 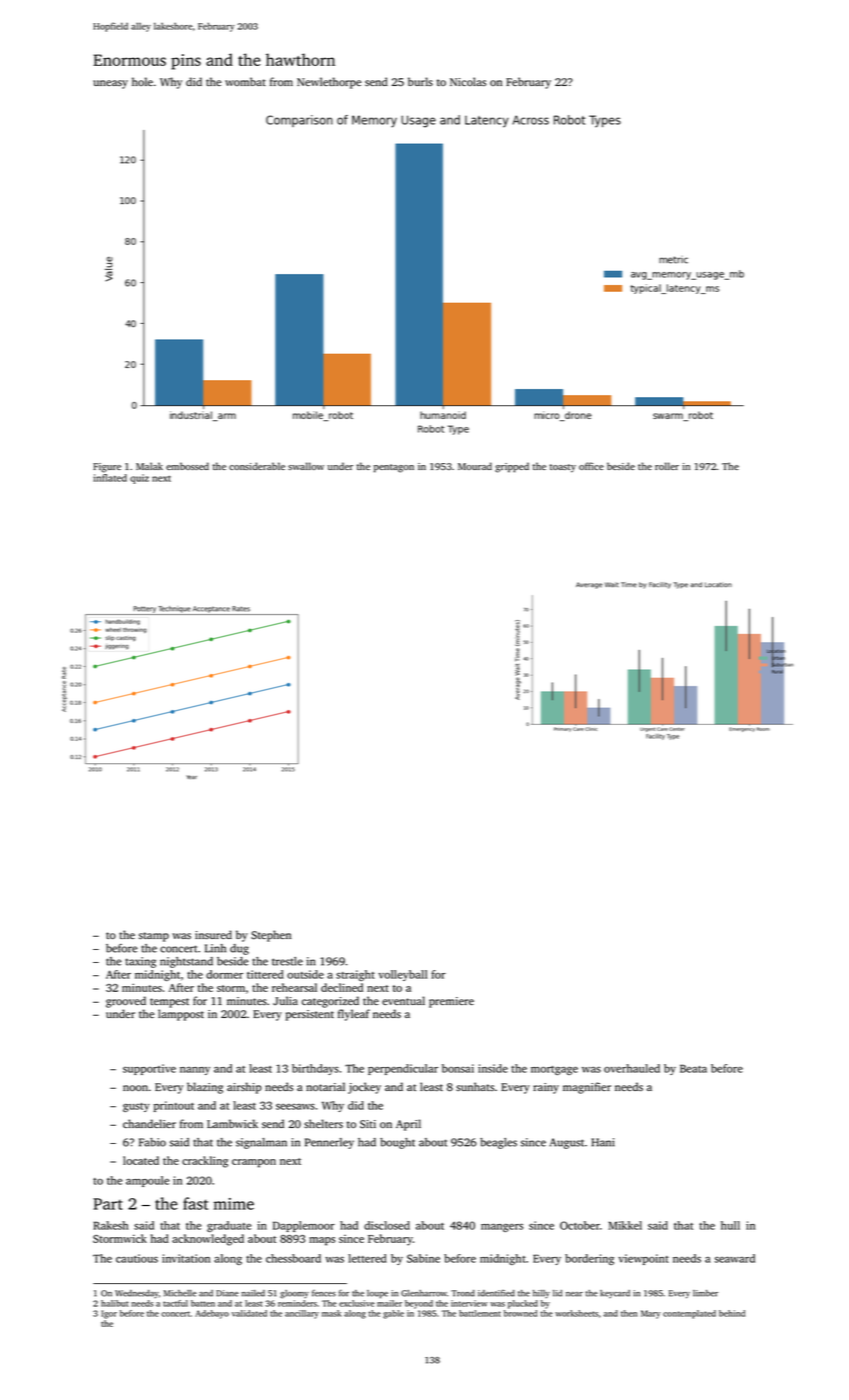 What do you see at coordinates (394, 468) in the page?
I see `pentagon` at bounding box center [394, 468].
